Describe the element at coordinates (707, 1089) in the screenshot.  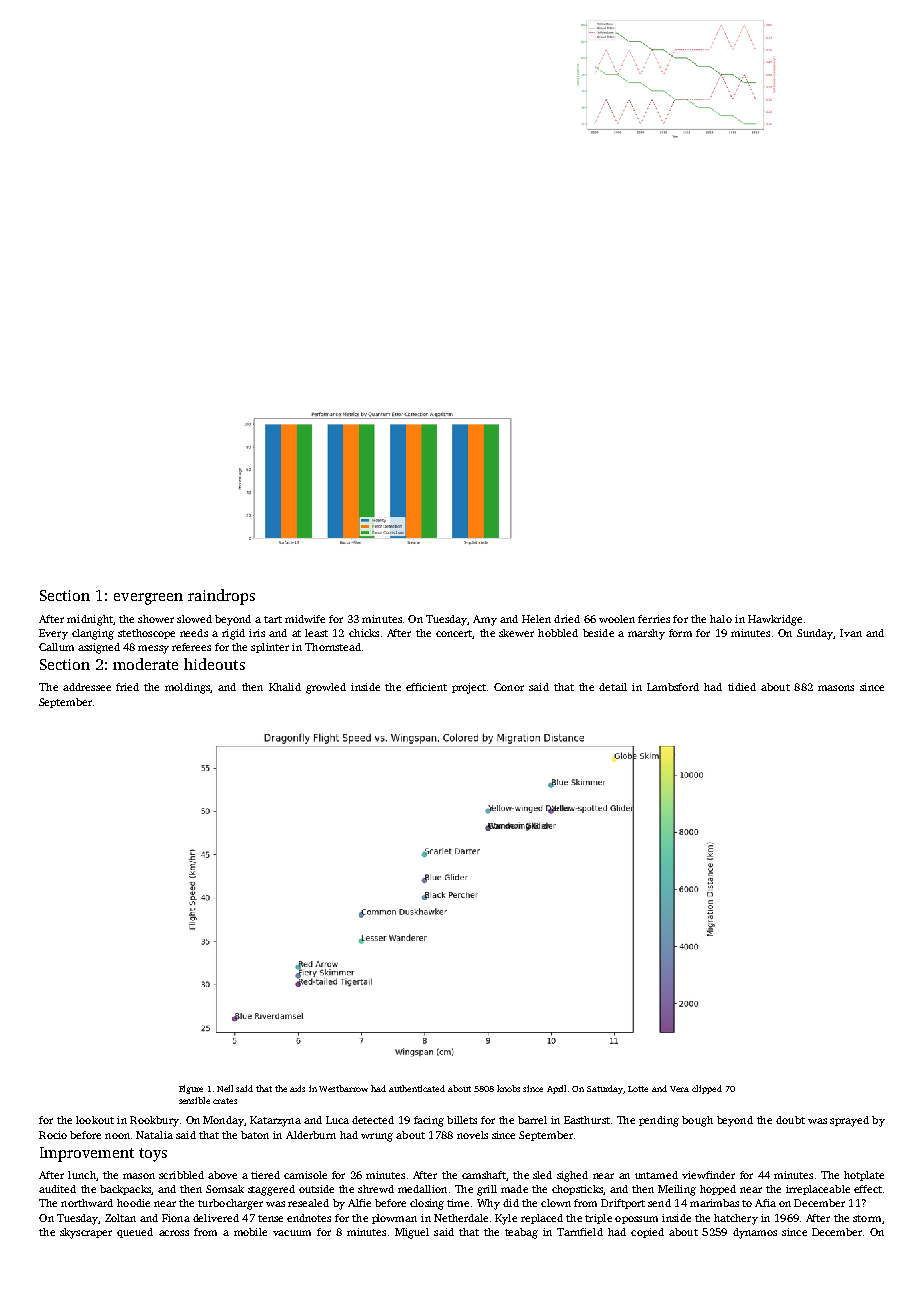
I see `clipped` at that location.
